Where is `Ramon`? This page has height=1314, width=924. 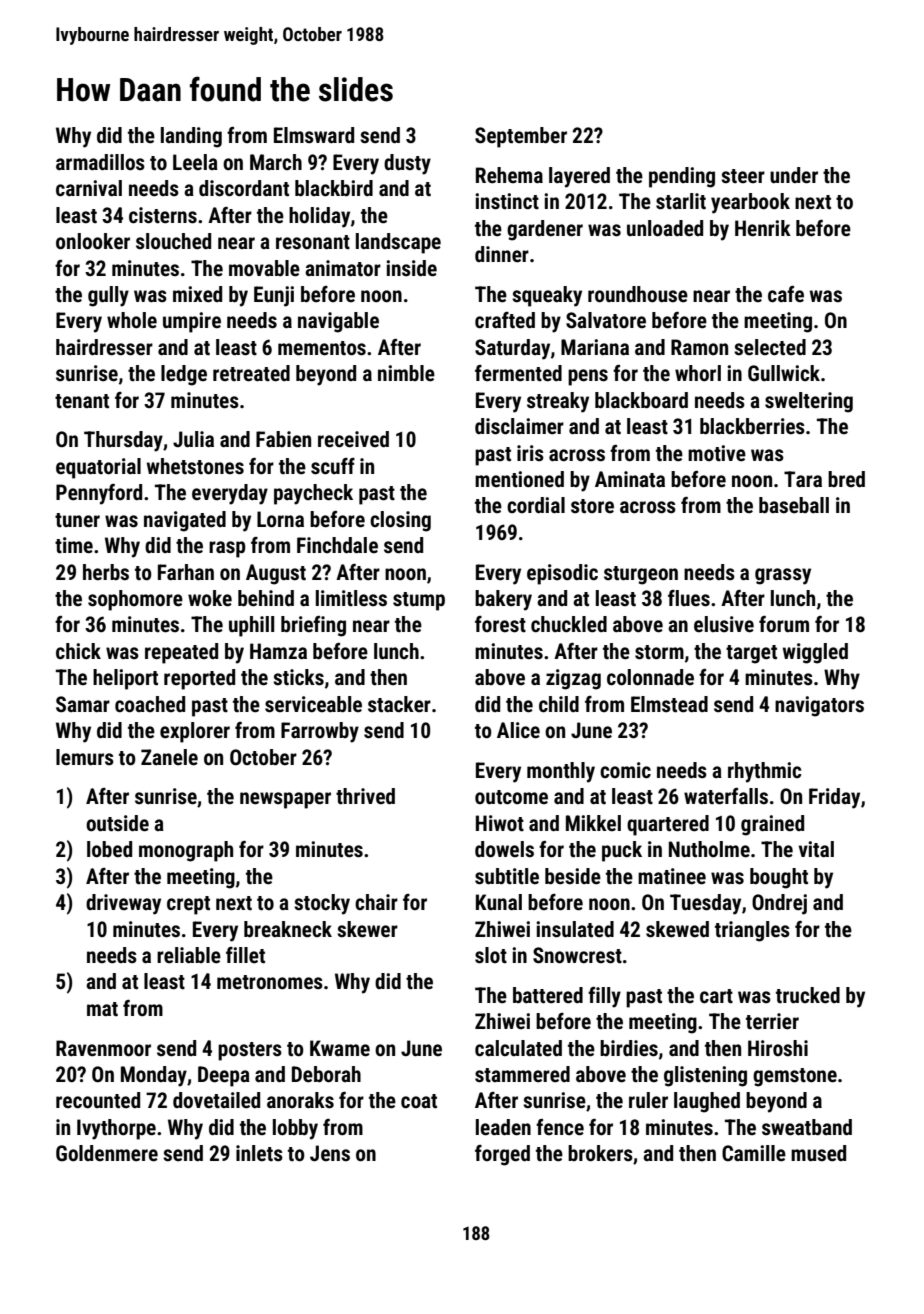
Ramon is located at coordinates (699, 347).
